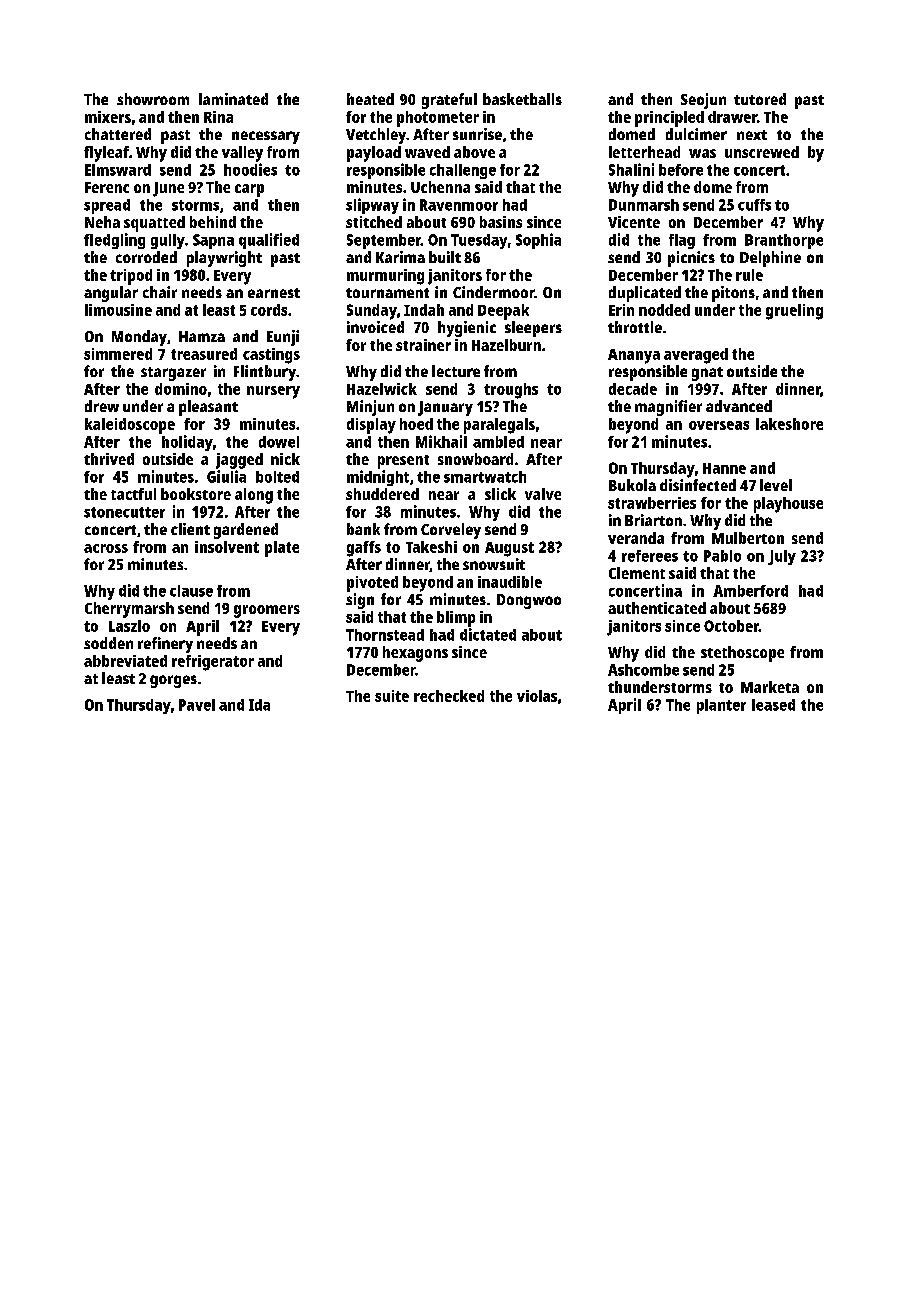  What do you see at coordinates (197, 705) in the image?
I see `Pavel` at bounding box center [197, 705].
